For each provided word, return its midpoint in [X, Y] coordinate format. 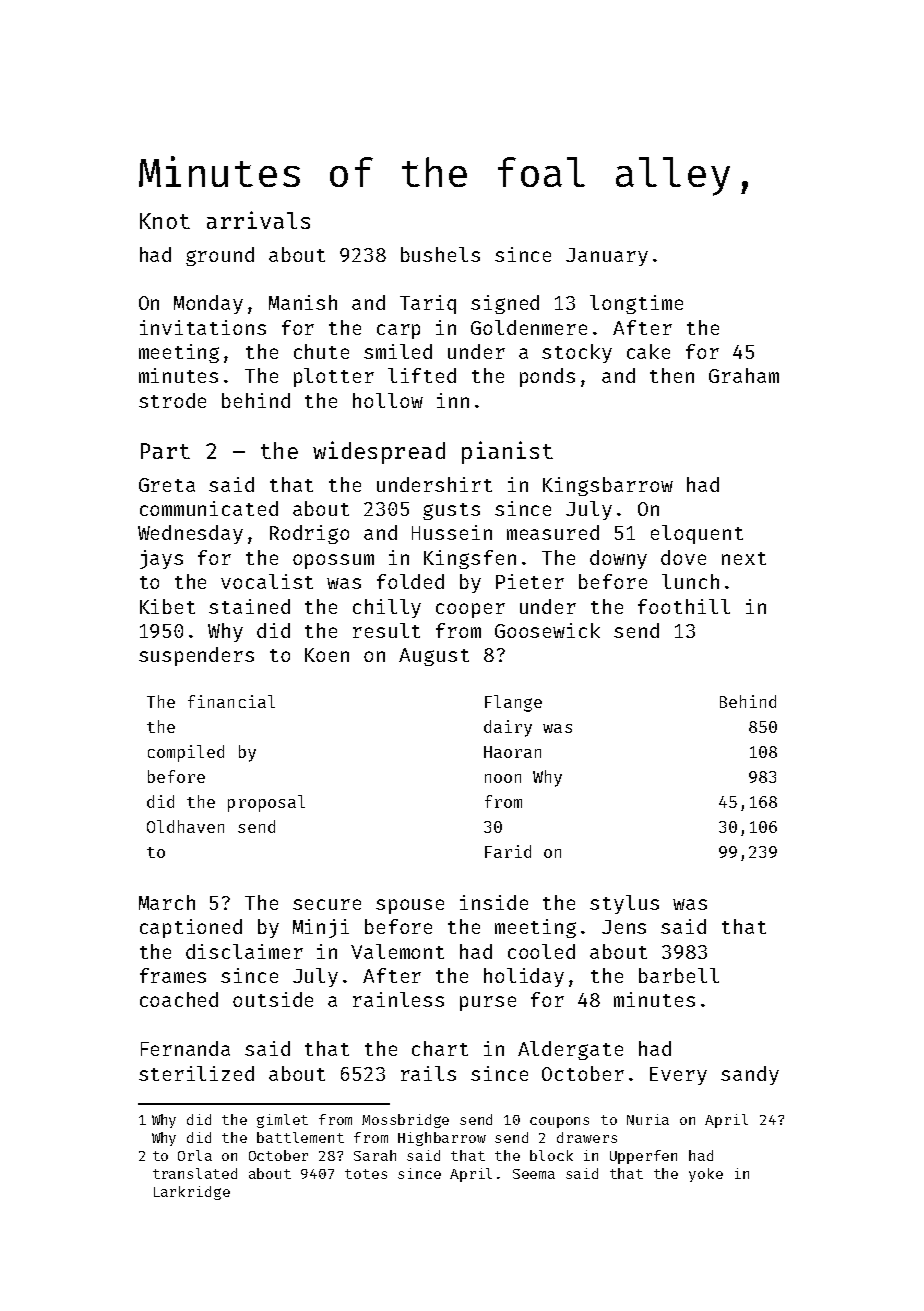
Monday [208, 304]
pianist [507, 452]
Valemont [397, 951]
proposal [266, 803]
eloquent [697, 534]
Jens [624, 927]
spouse [410, 906]
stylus [624, 904]
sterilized [196, 1073]
